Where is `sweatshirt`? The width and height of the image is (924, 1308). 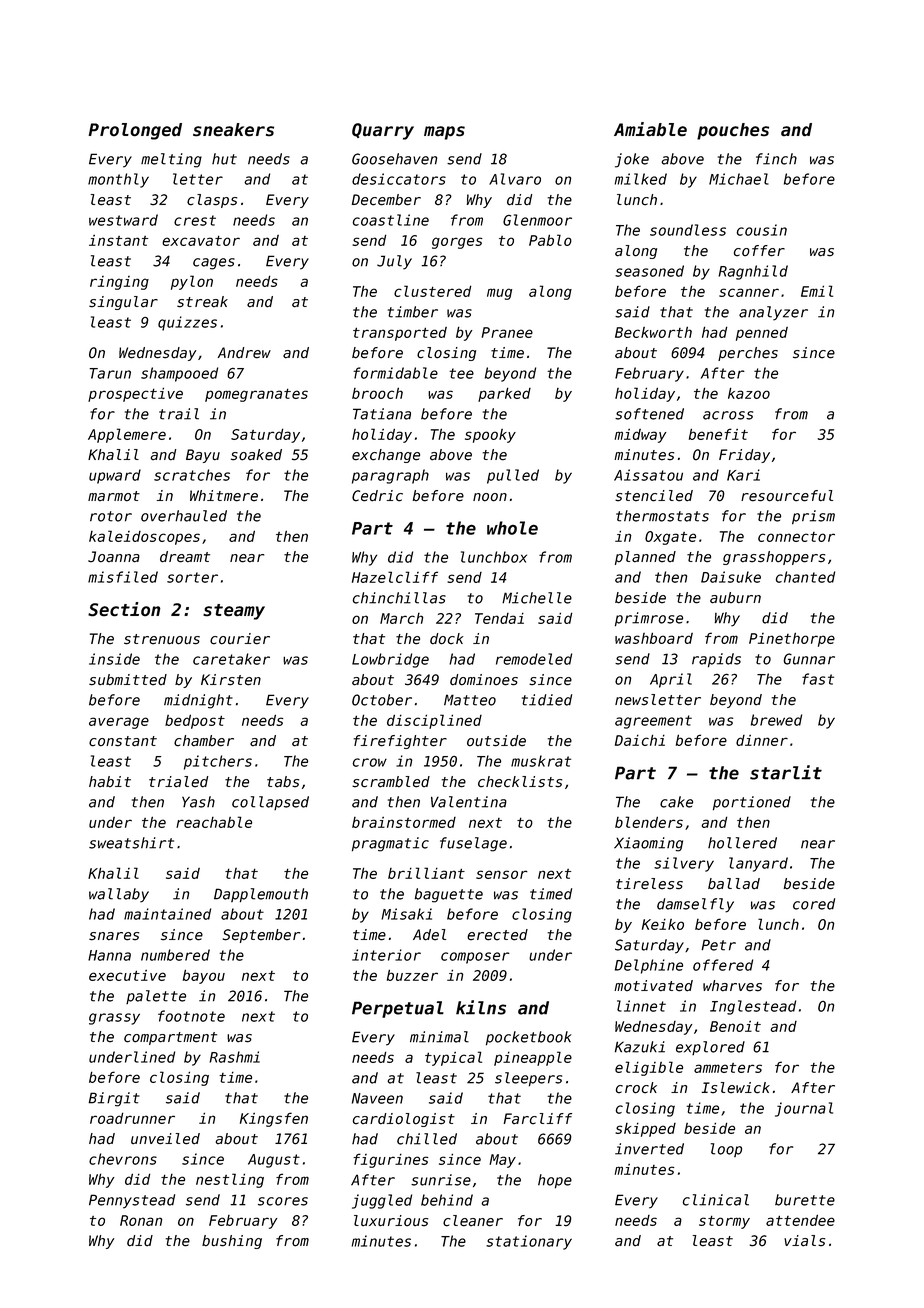
sweatshirt is located at coordinates (131, 843).
